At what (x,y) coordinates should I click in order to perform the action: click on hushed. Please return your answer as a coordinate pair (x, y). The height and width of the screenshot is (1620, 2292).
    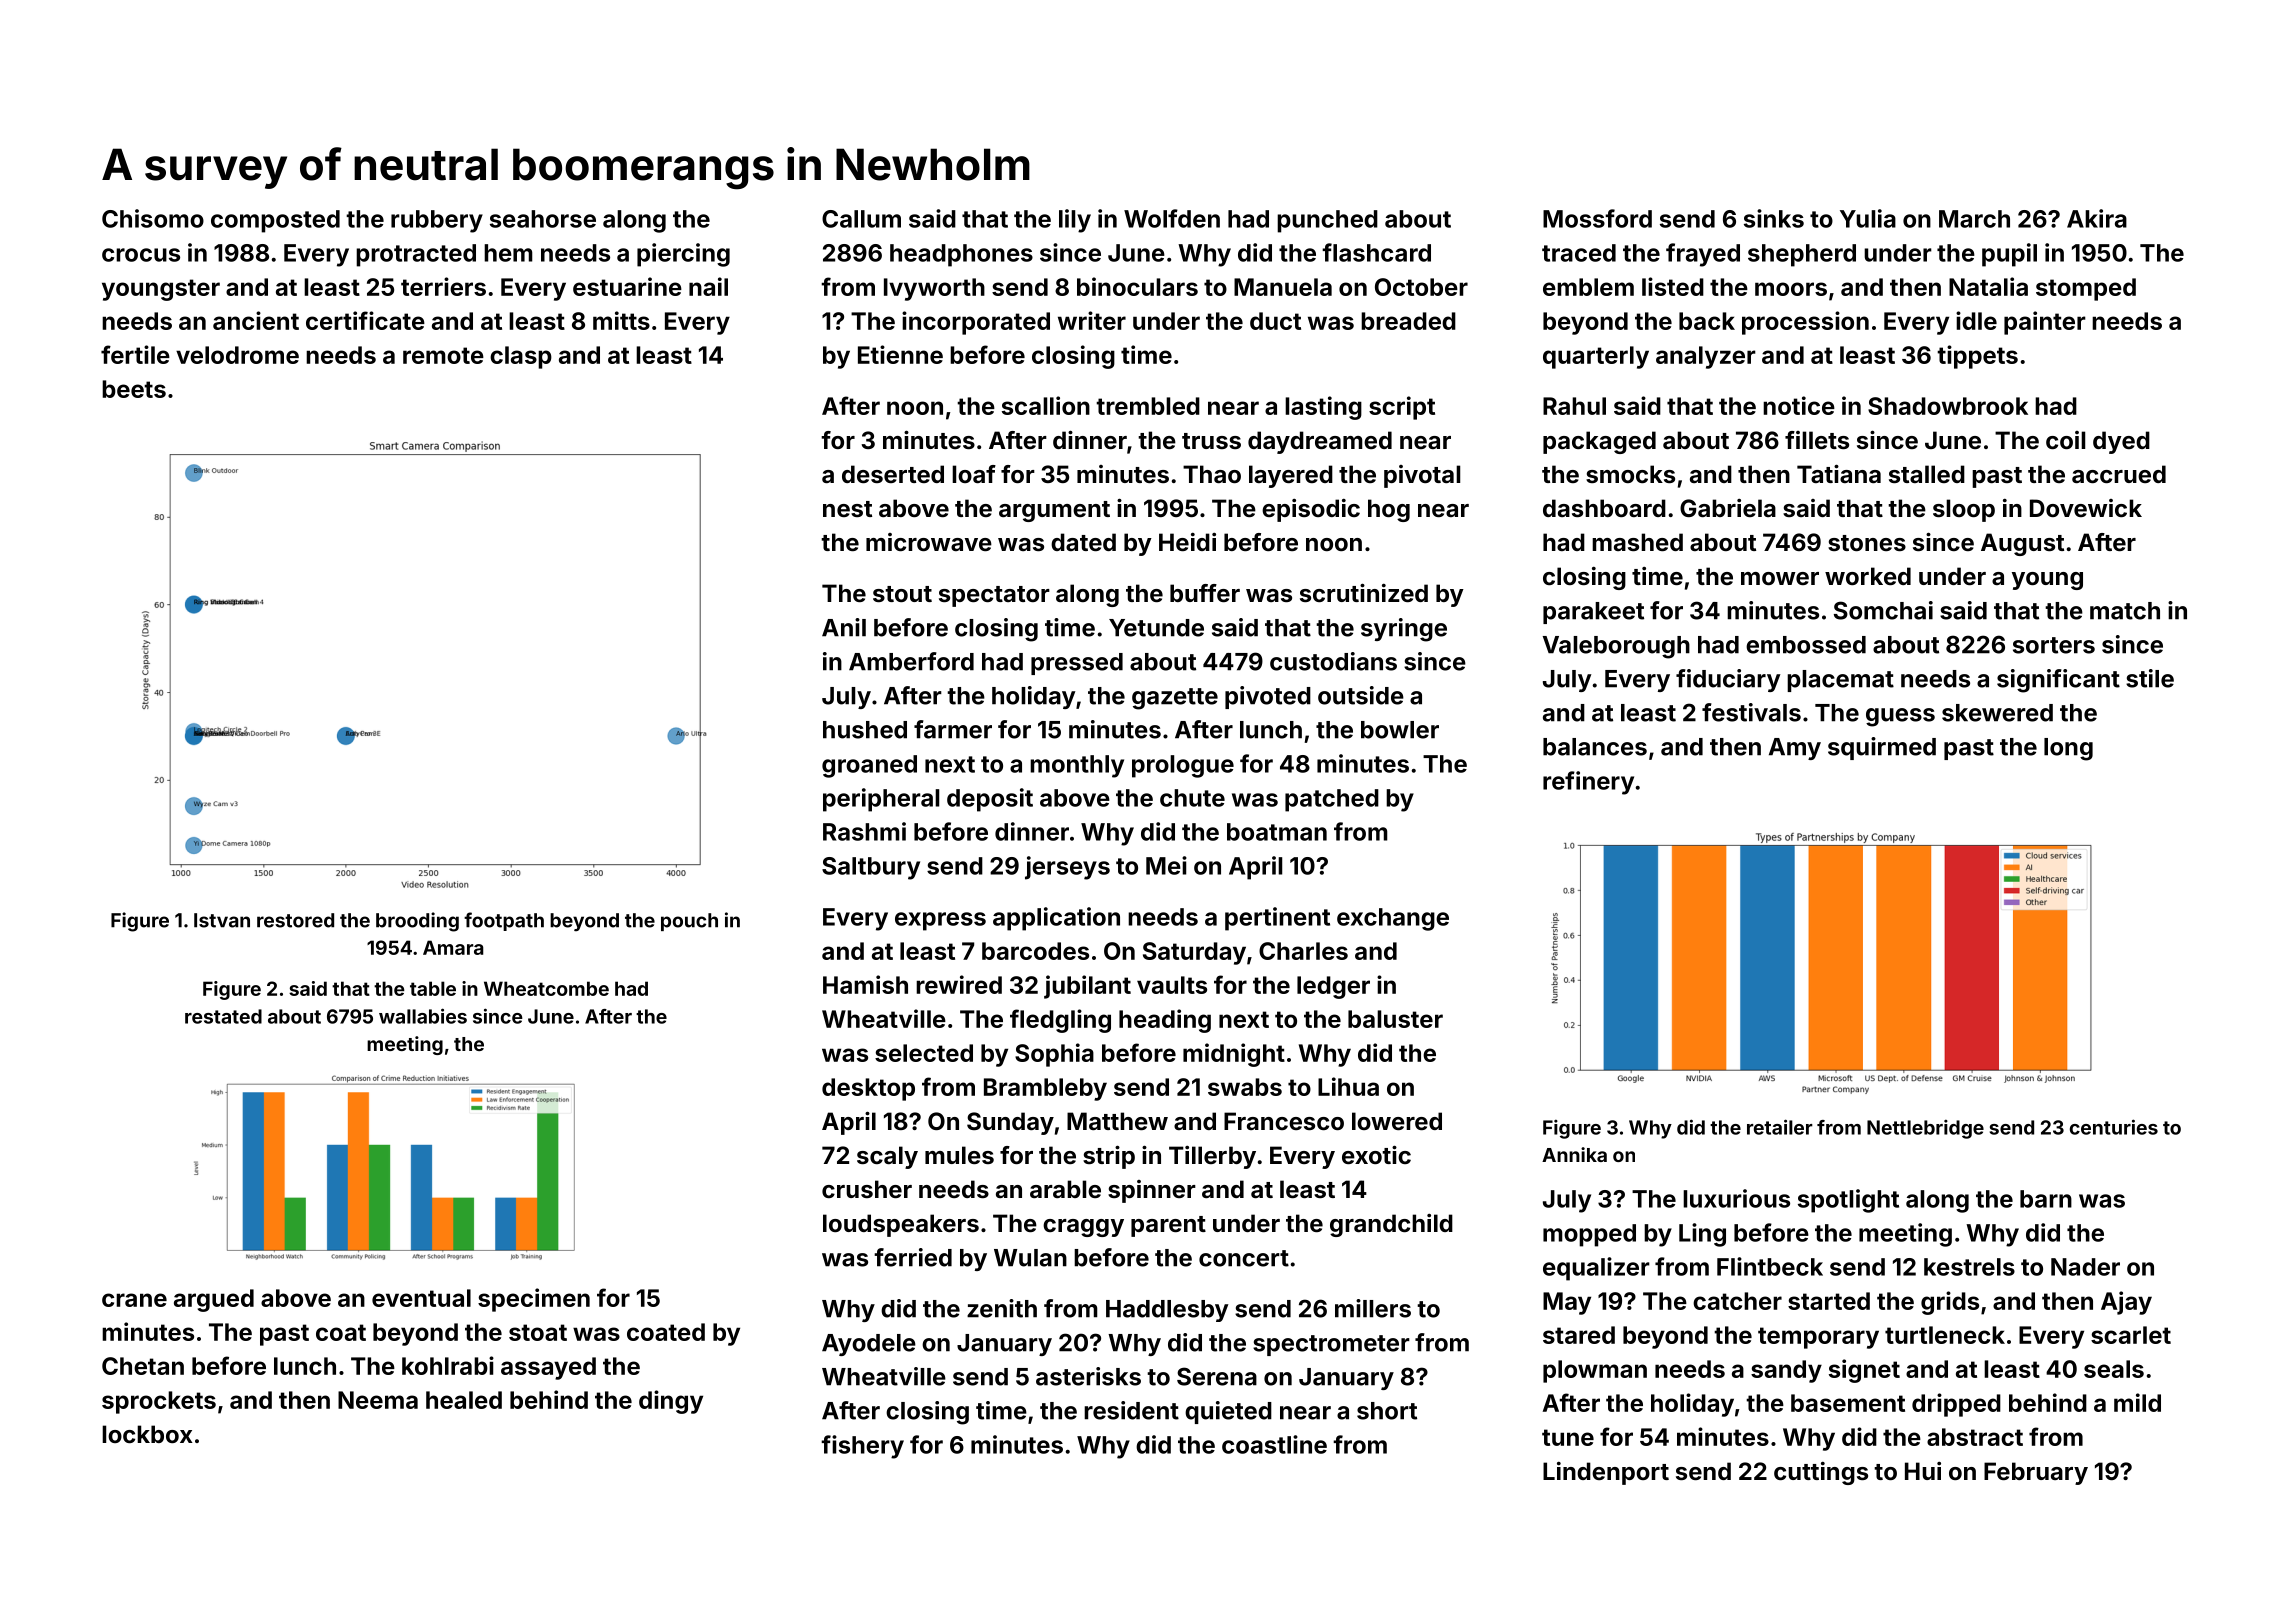
    Looking at the image, I should click on (865, 730).
